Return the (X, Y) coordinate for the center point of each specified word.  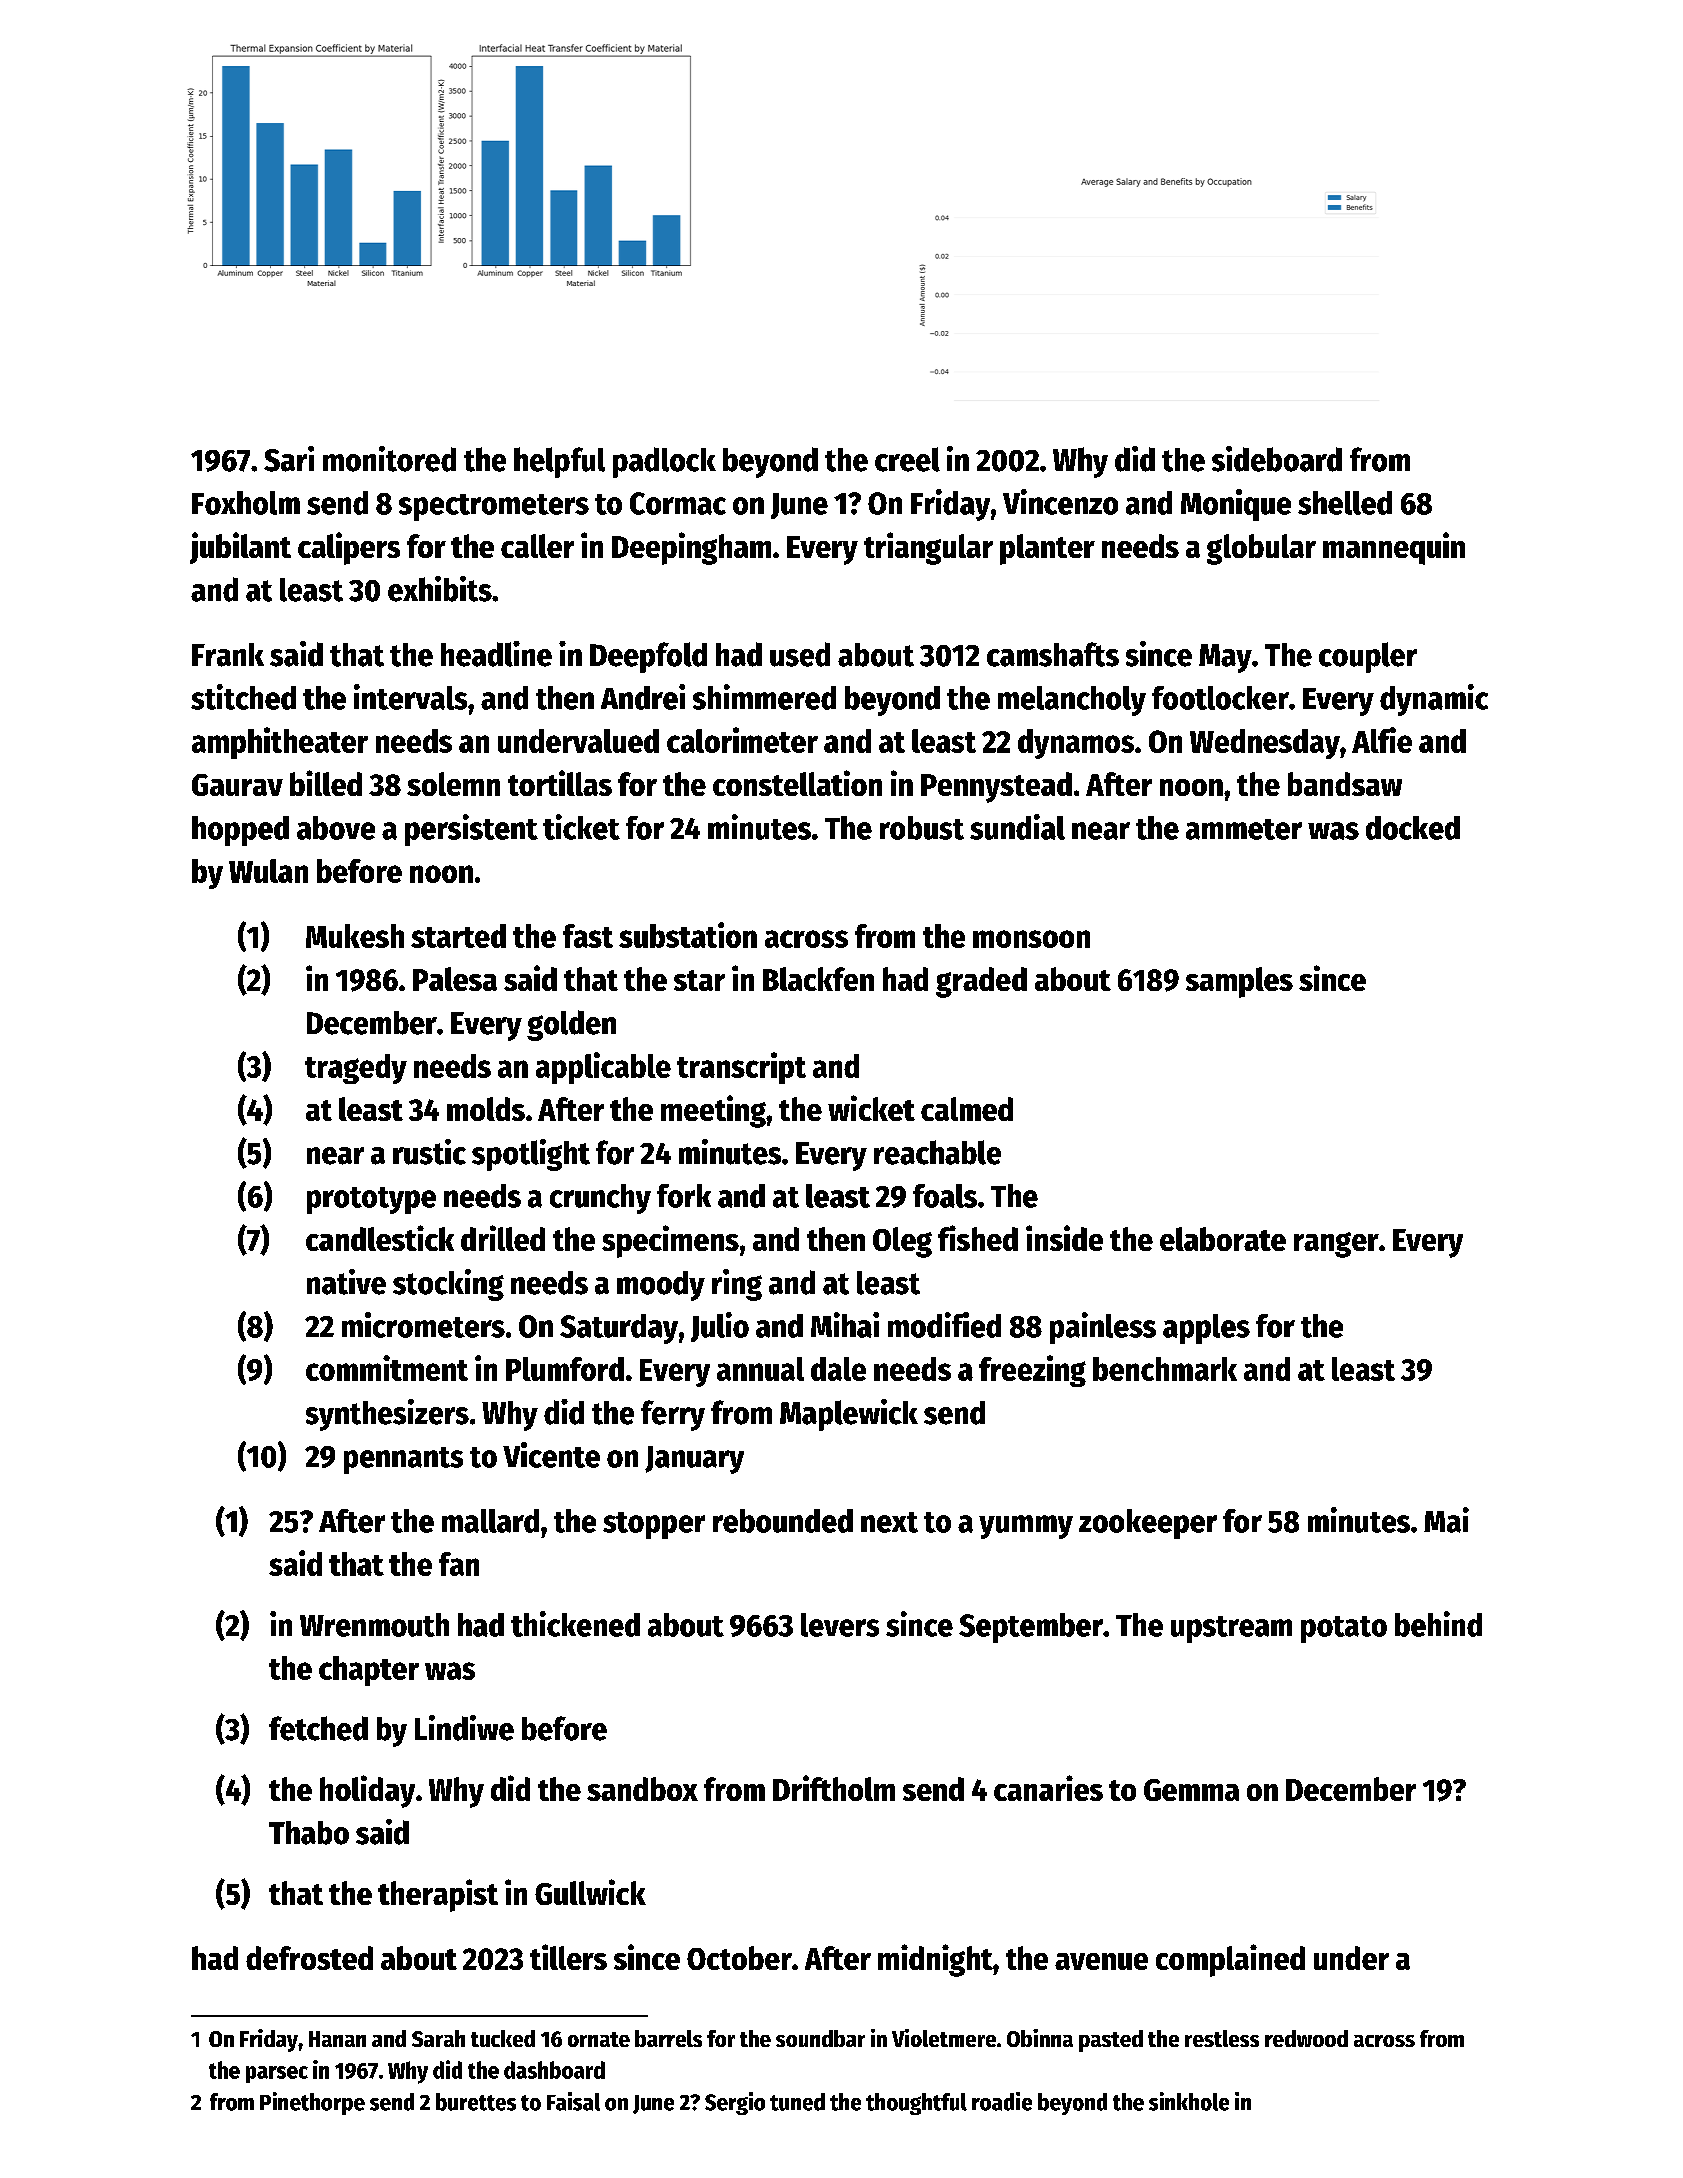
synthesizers (387, 1415)
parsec (277, 2074)
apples (1206, 1329)
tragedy (356, 1069)
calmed (967, 1109)
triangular (928, 548)
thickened (575, 1624)
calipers (349, 548)
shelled (1345, 503)
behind (1438, 1624)
